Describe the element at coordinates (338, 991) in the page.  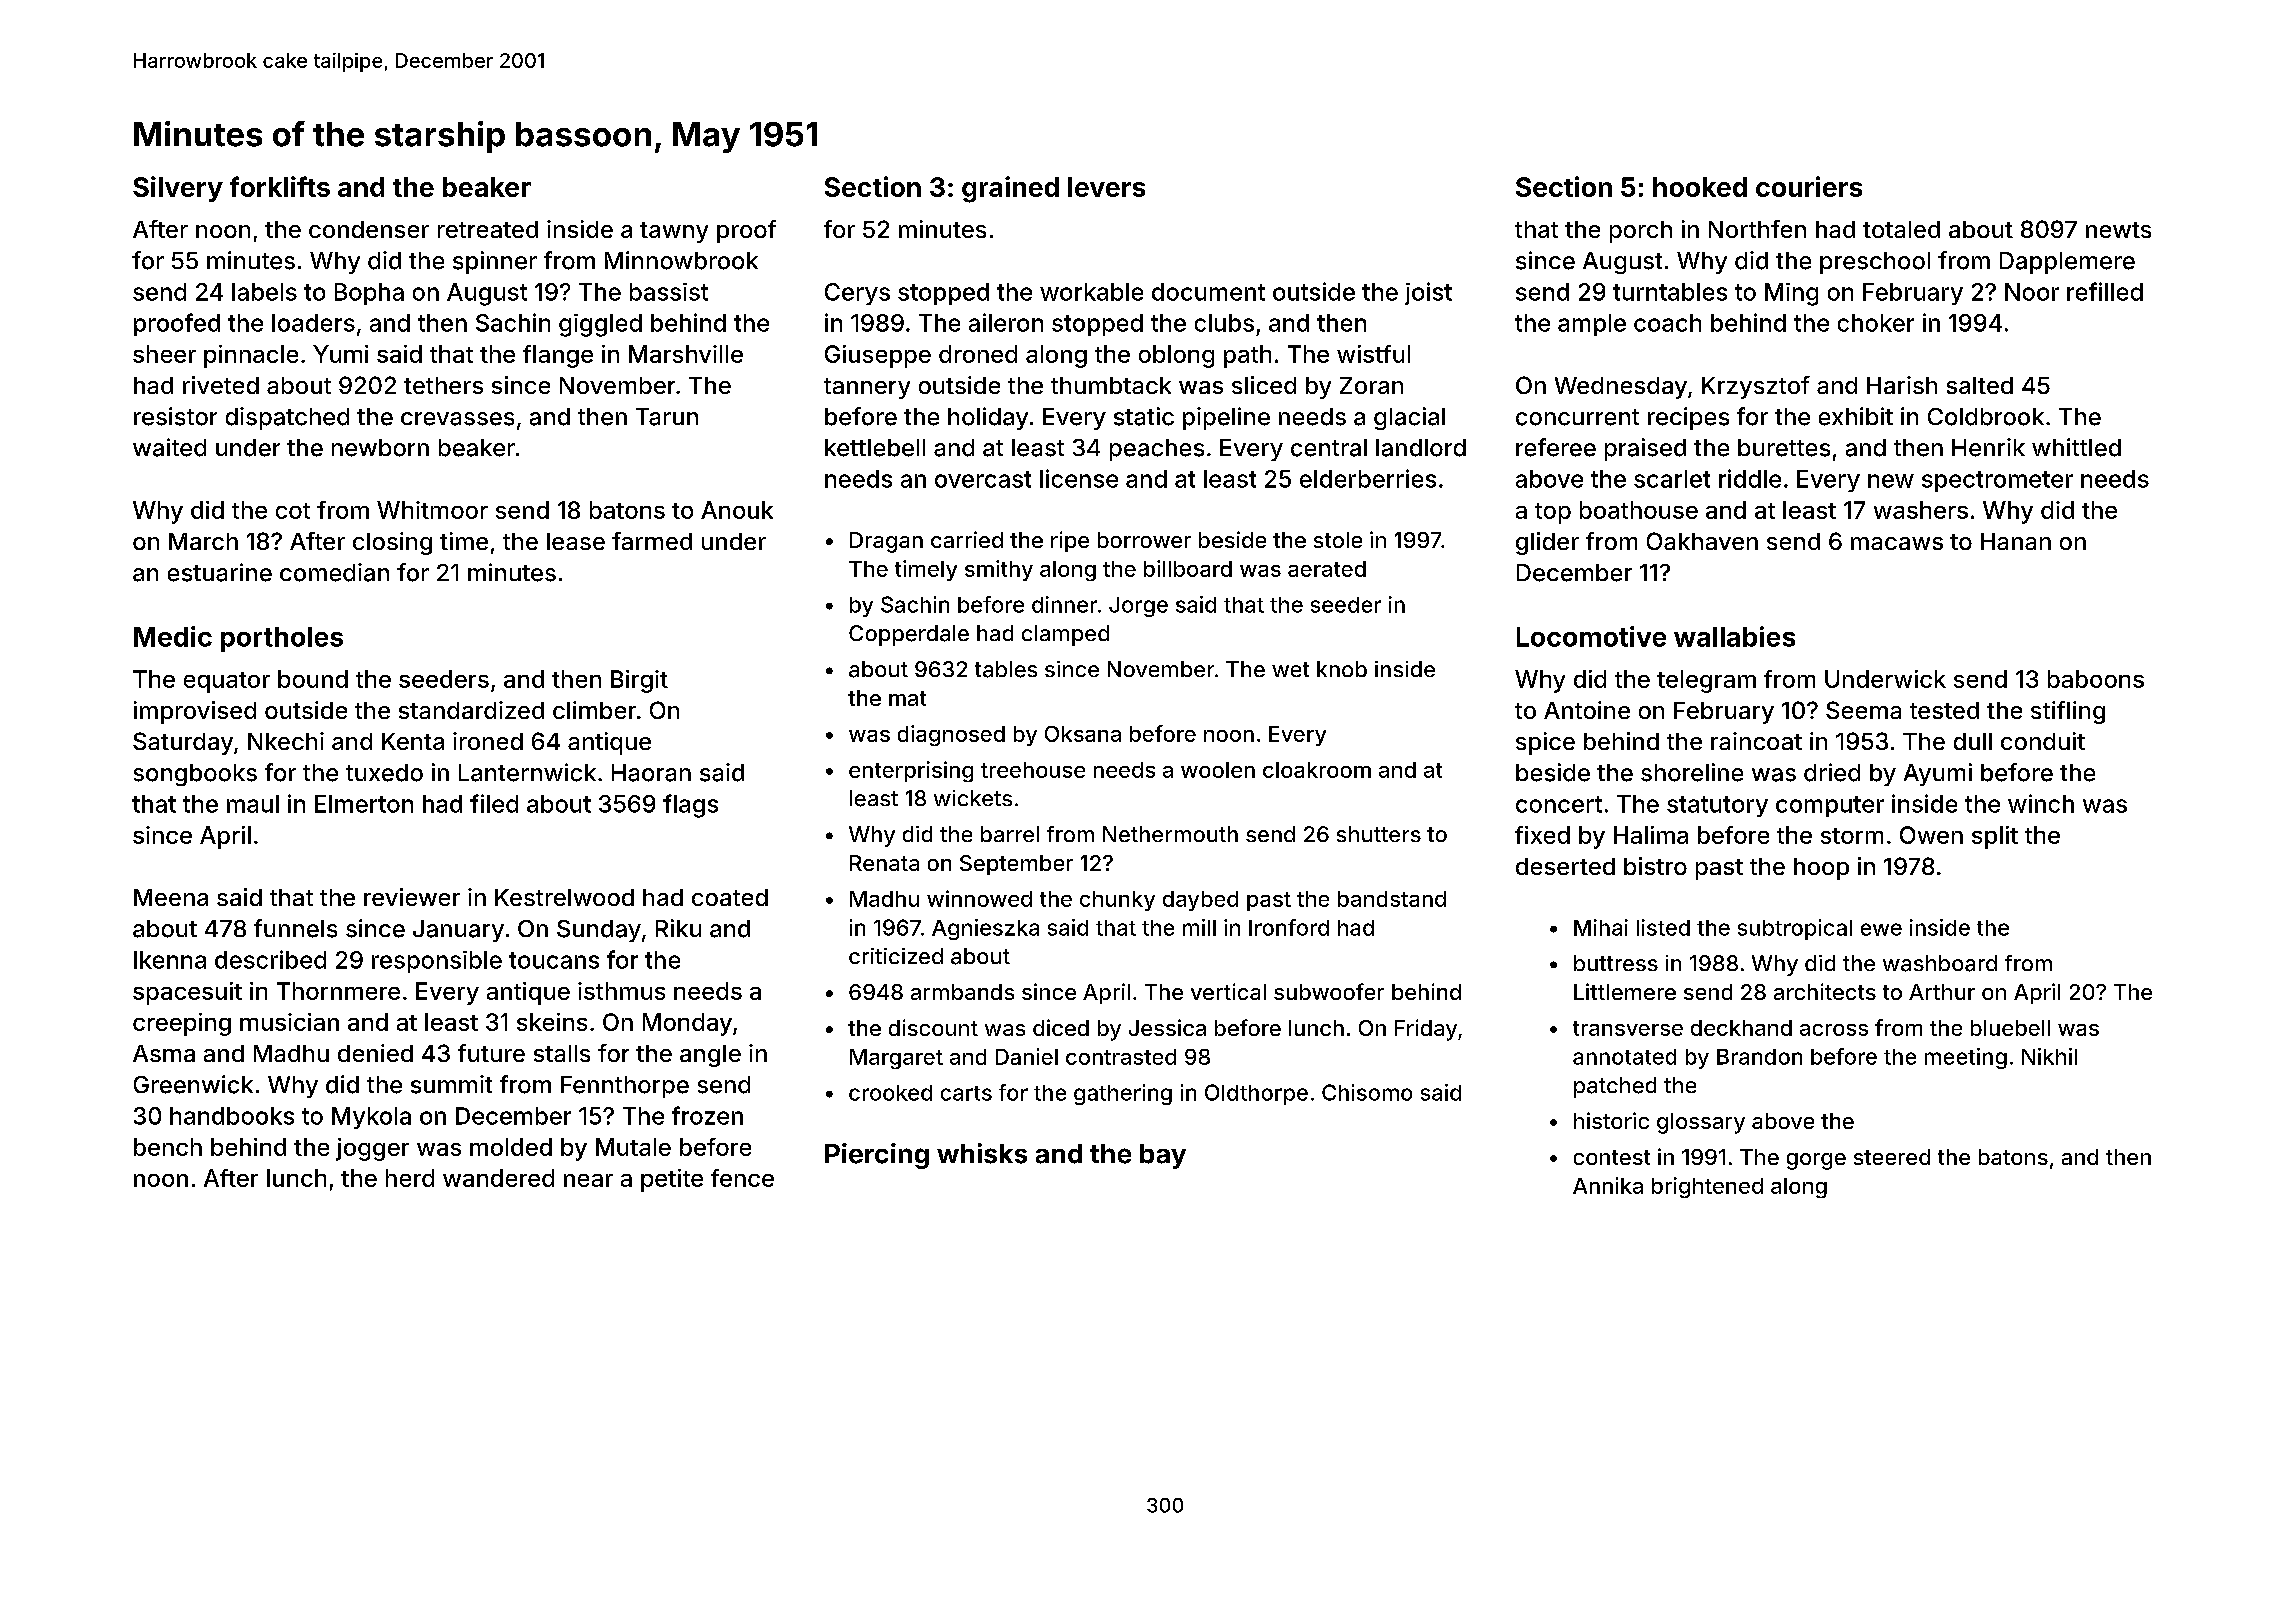
I see `Thornmere` at that location.
